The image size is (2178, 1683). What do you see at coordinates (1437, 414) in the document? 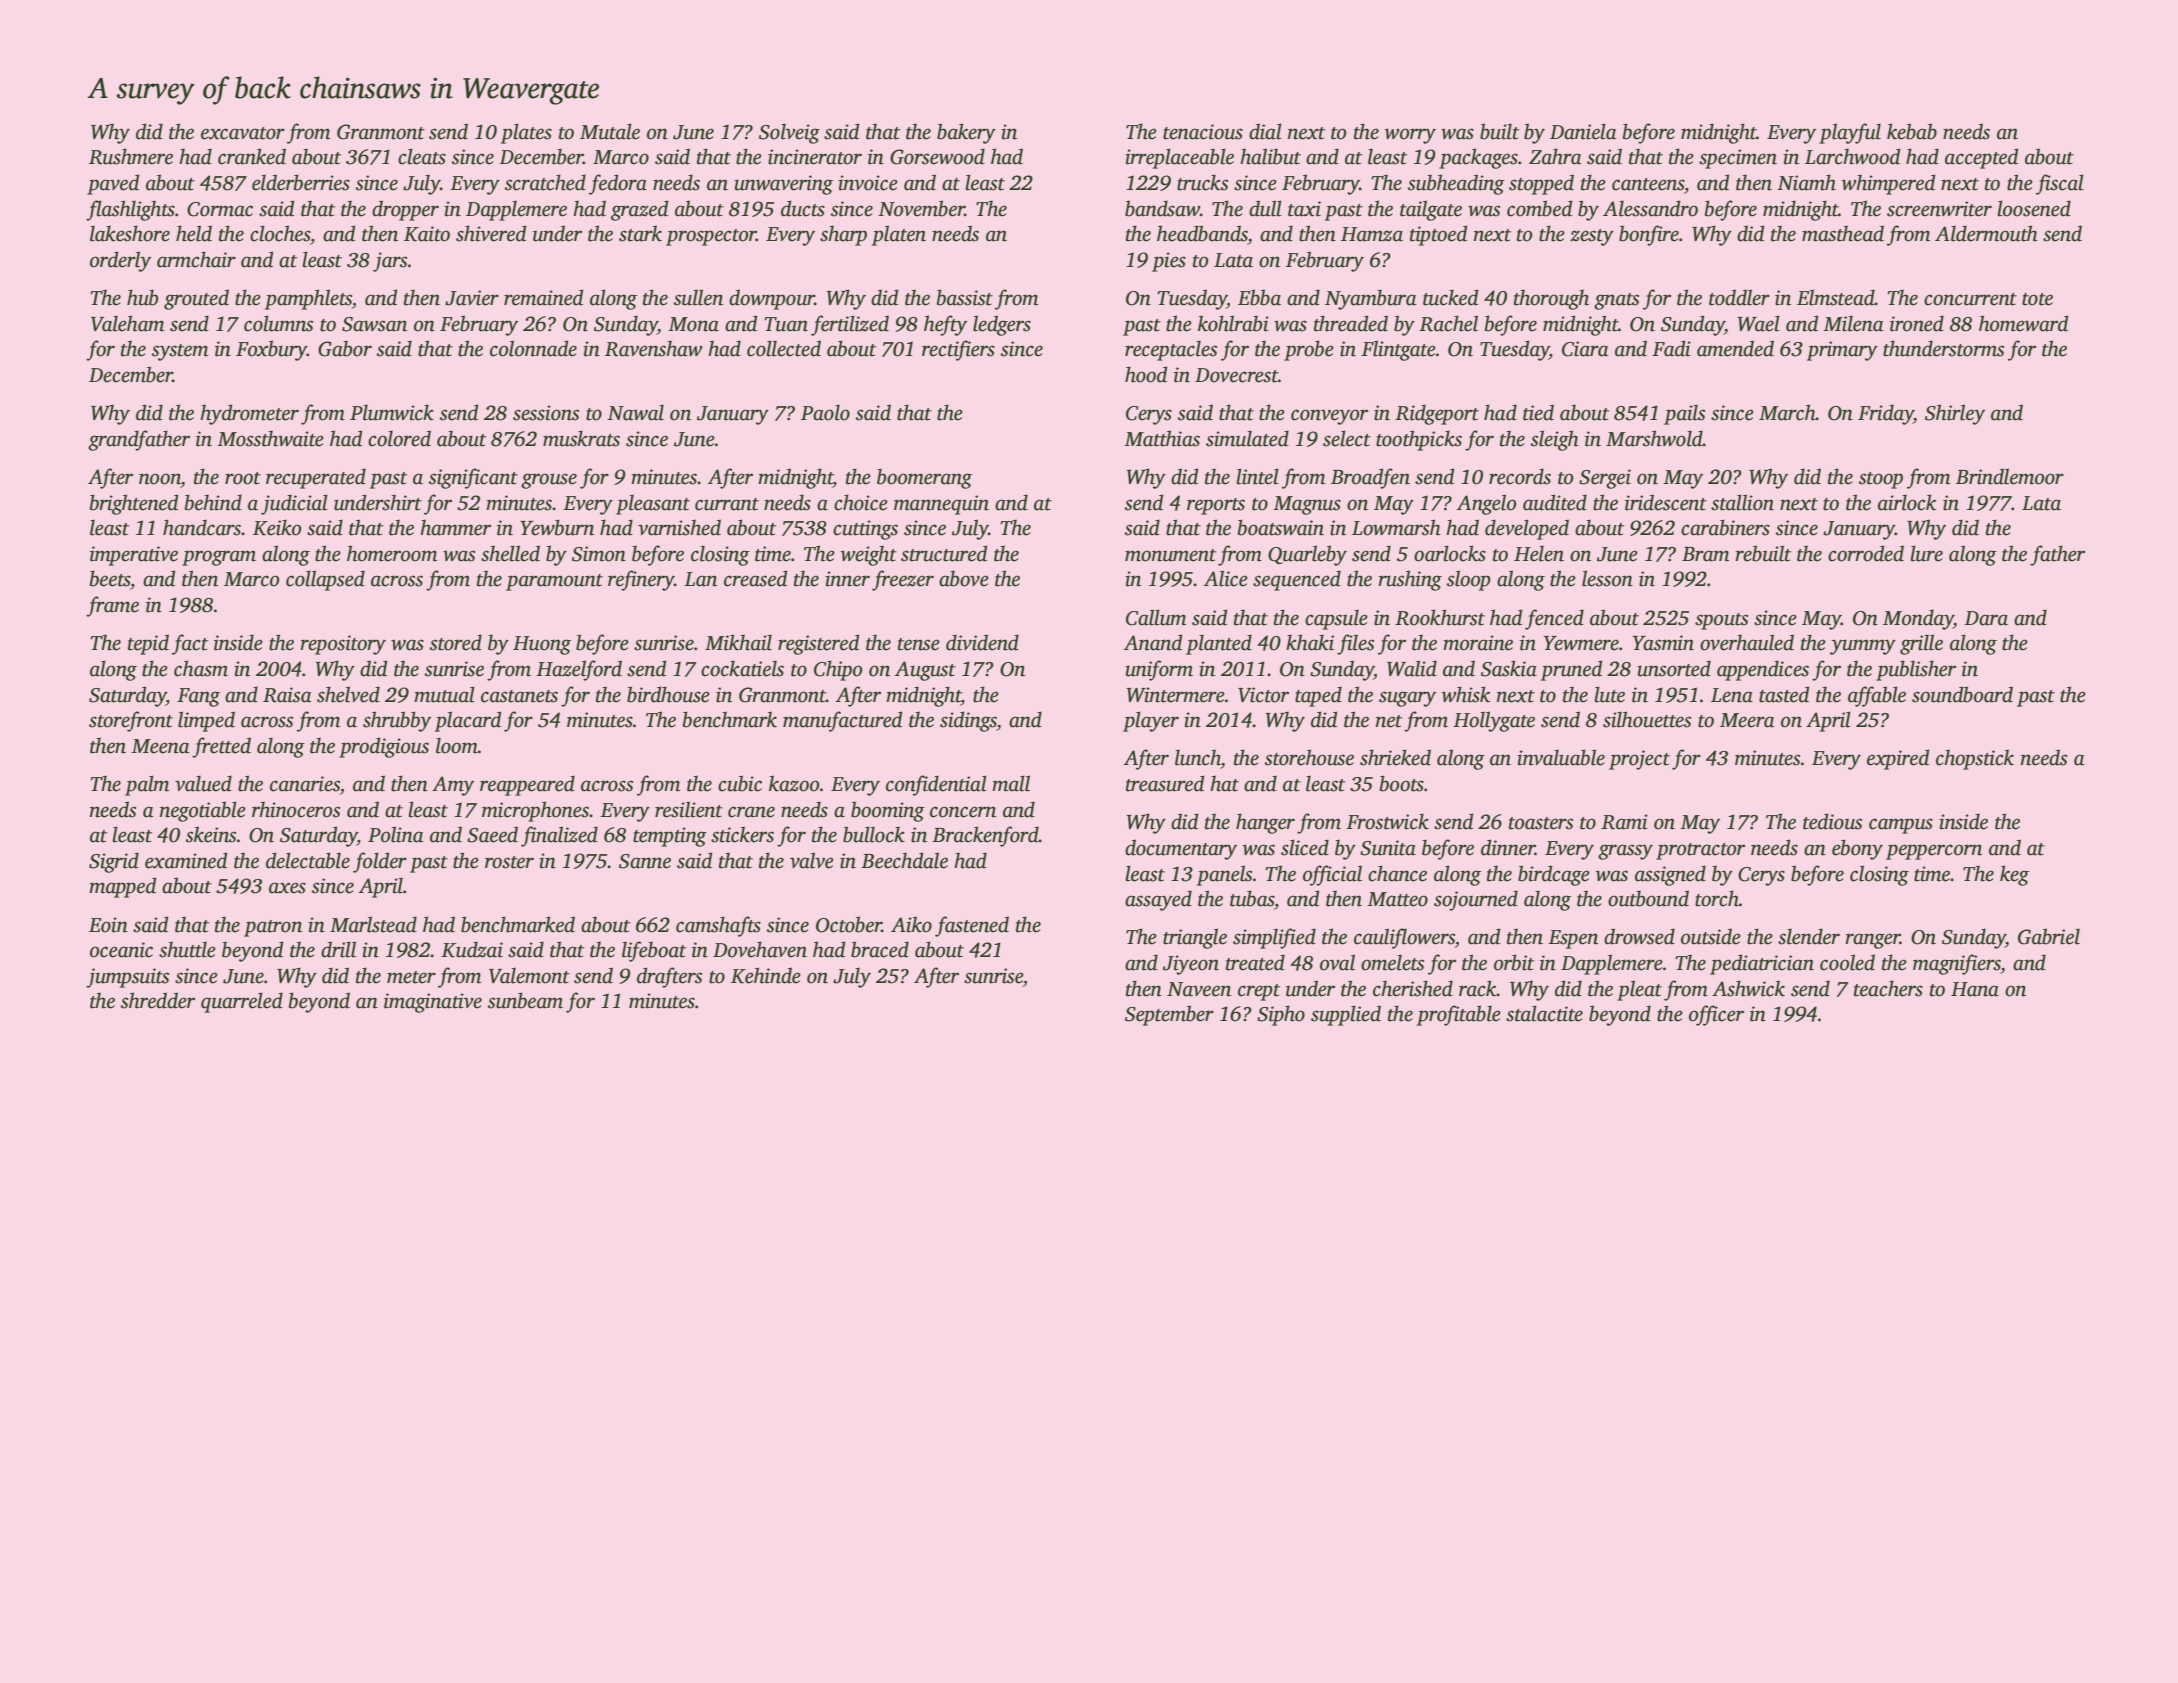
I see `Ridgeport` at bounding box center [1437, 414].
